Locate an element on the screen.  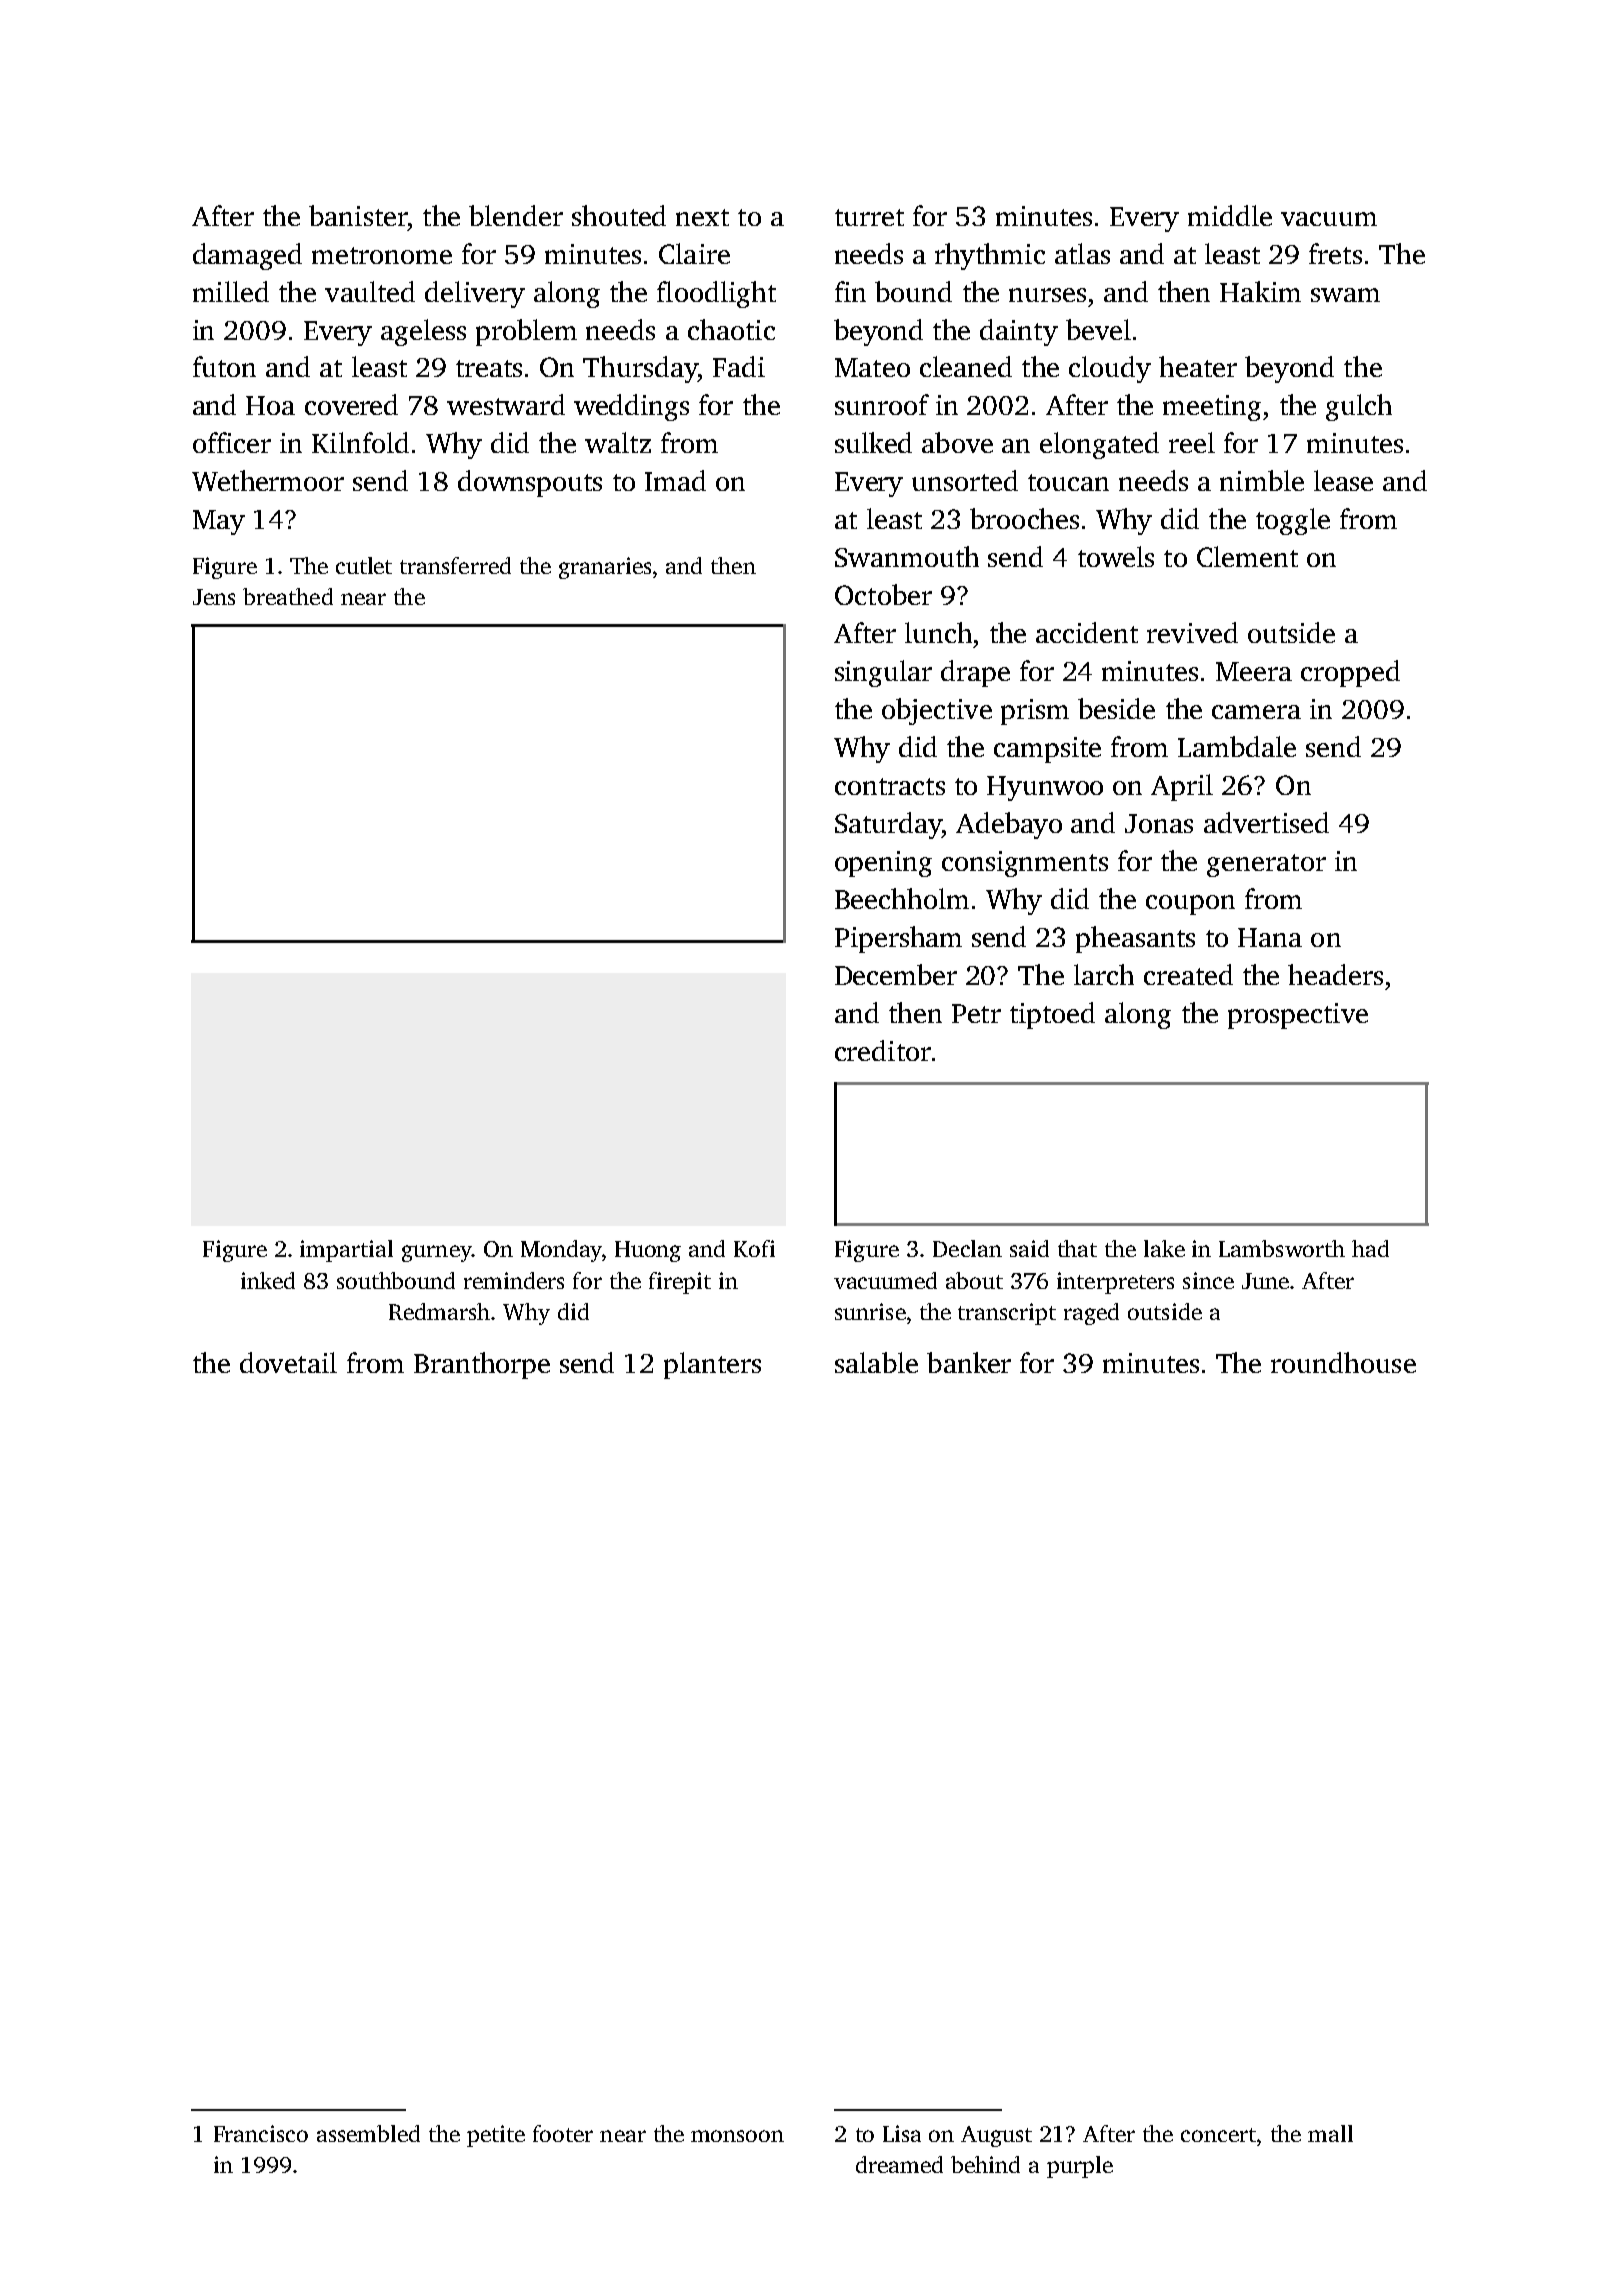
raged is located at coordinates (1091, 1314).
